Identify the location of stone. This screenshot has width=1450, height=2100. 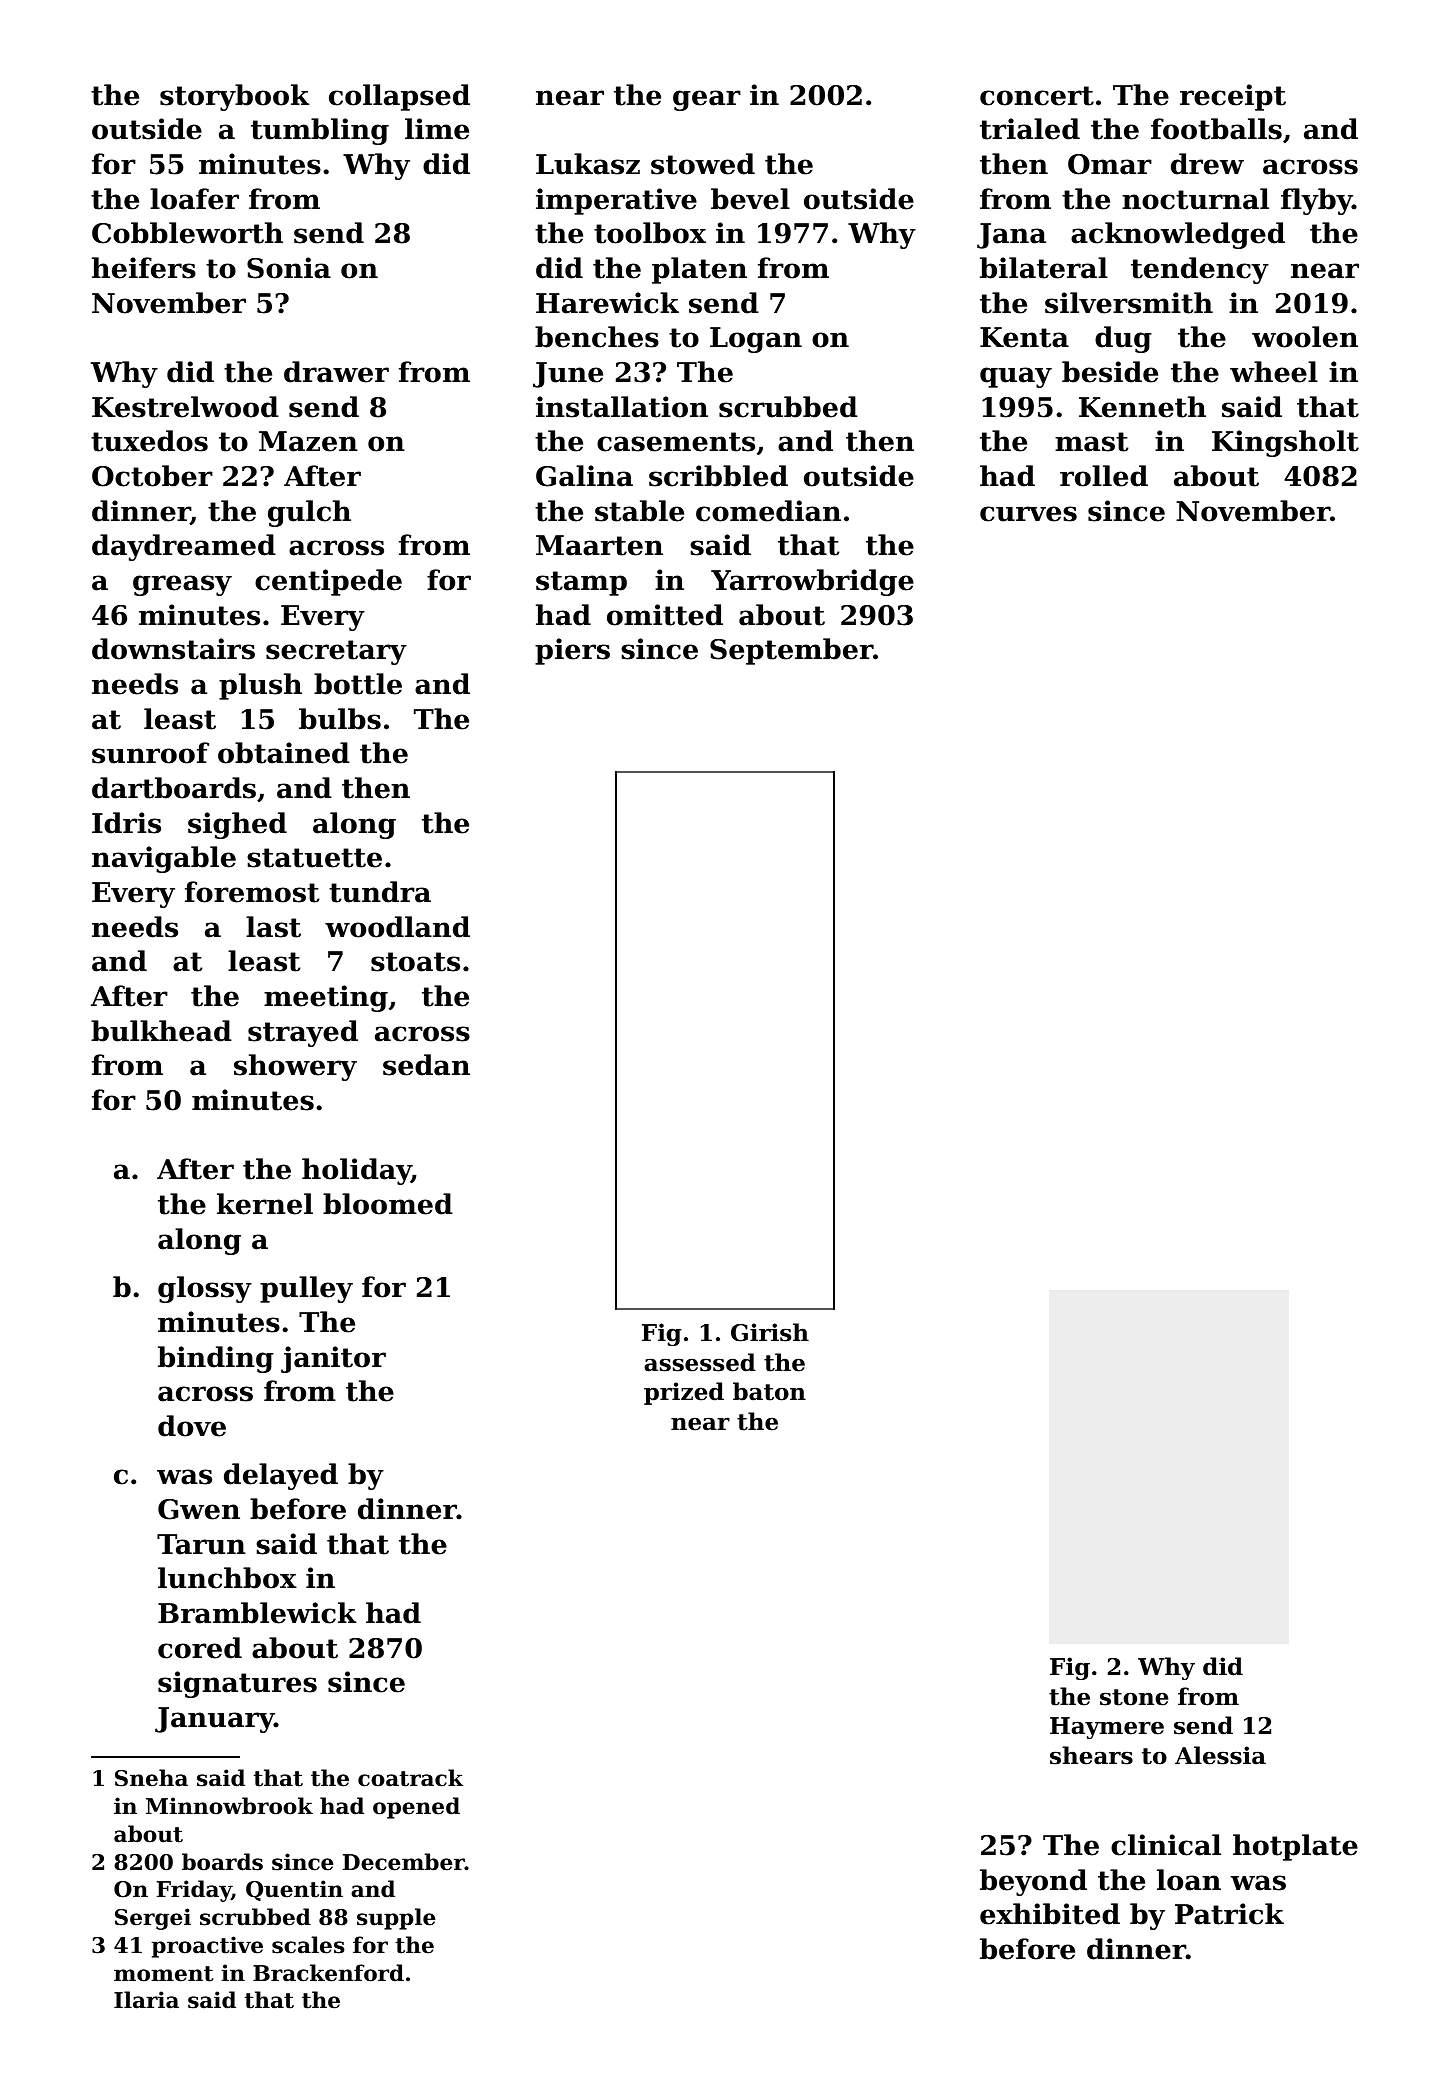
(1134, 1697).
